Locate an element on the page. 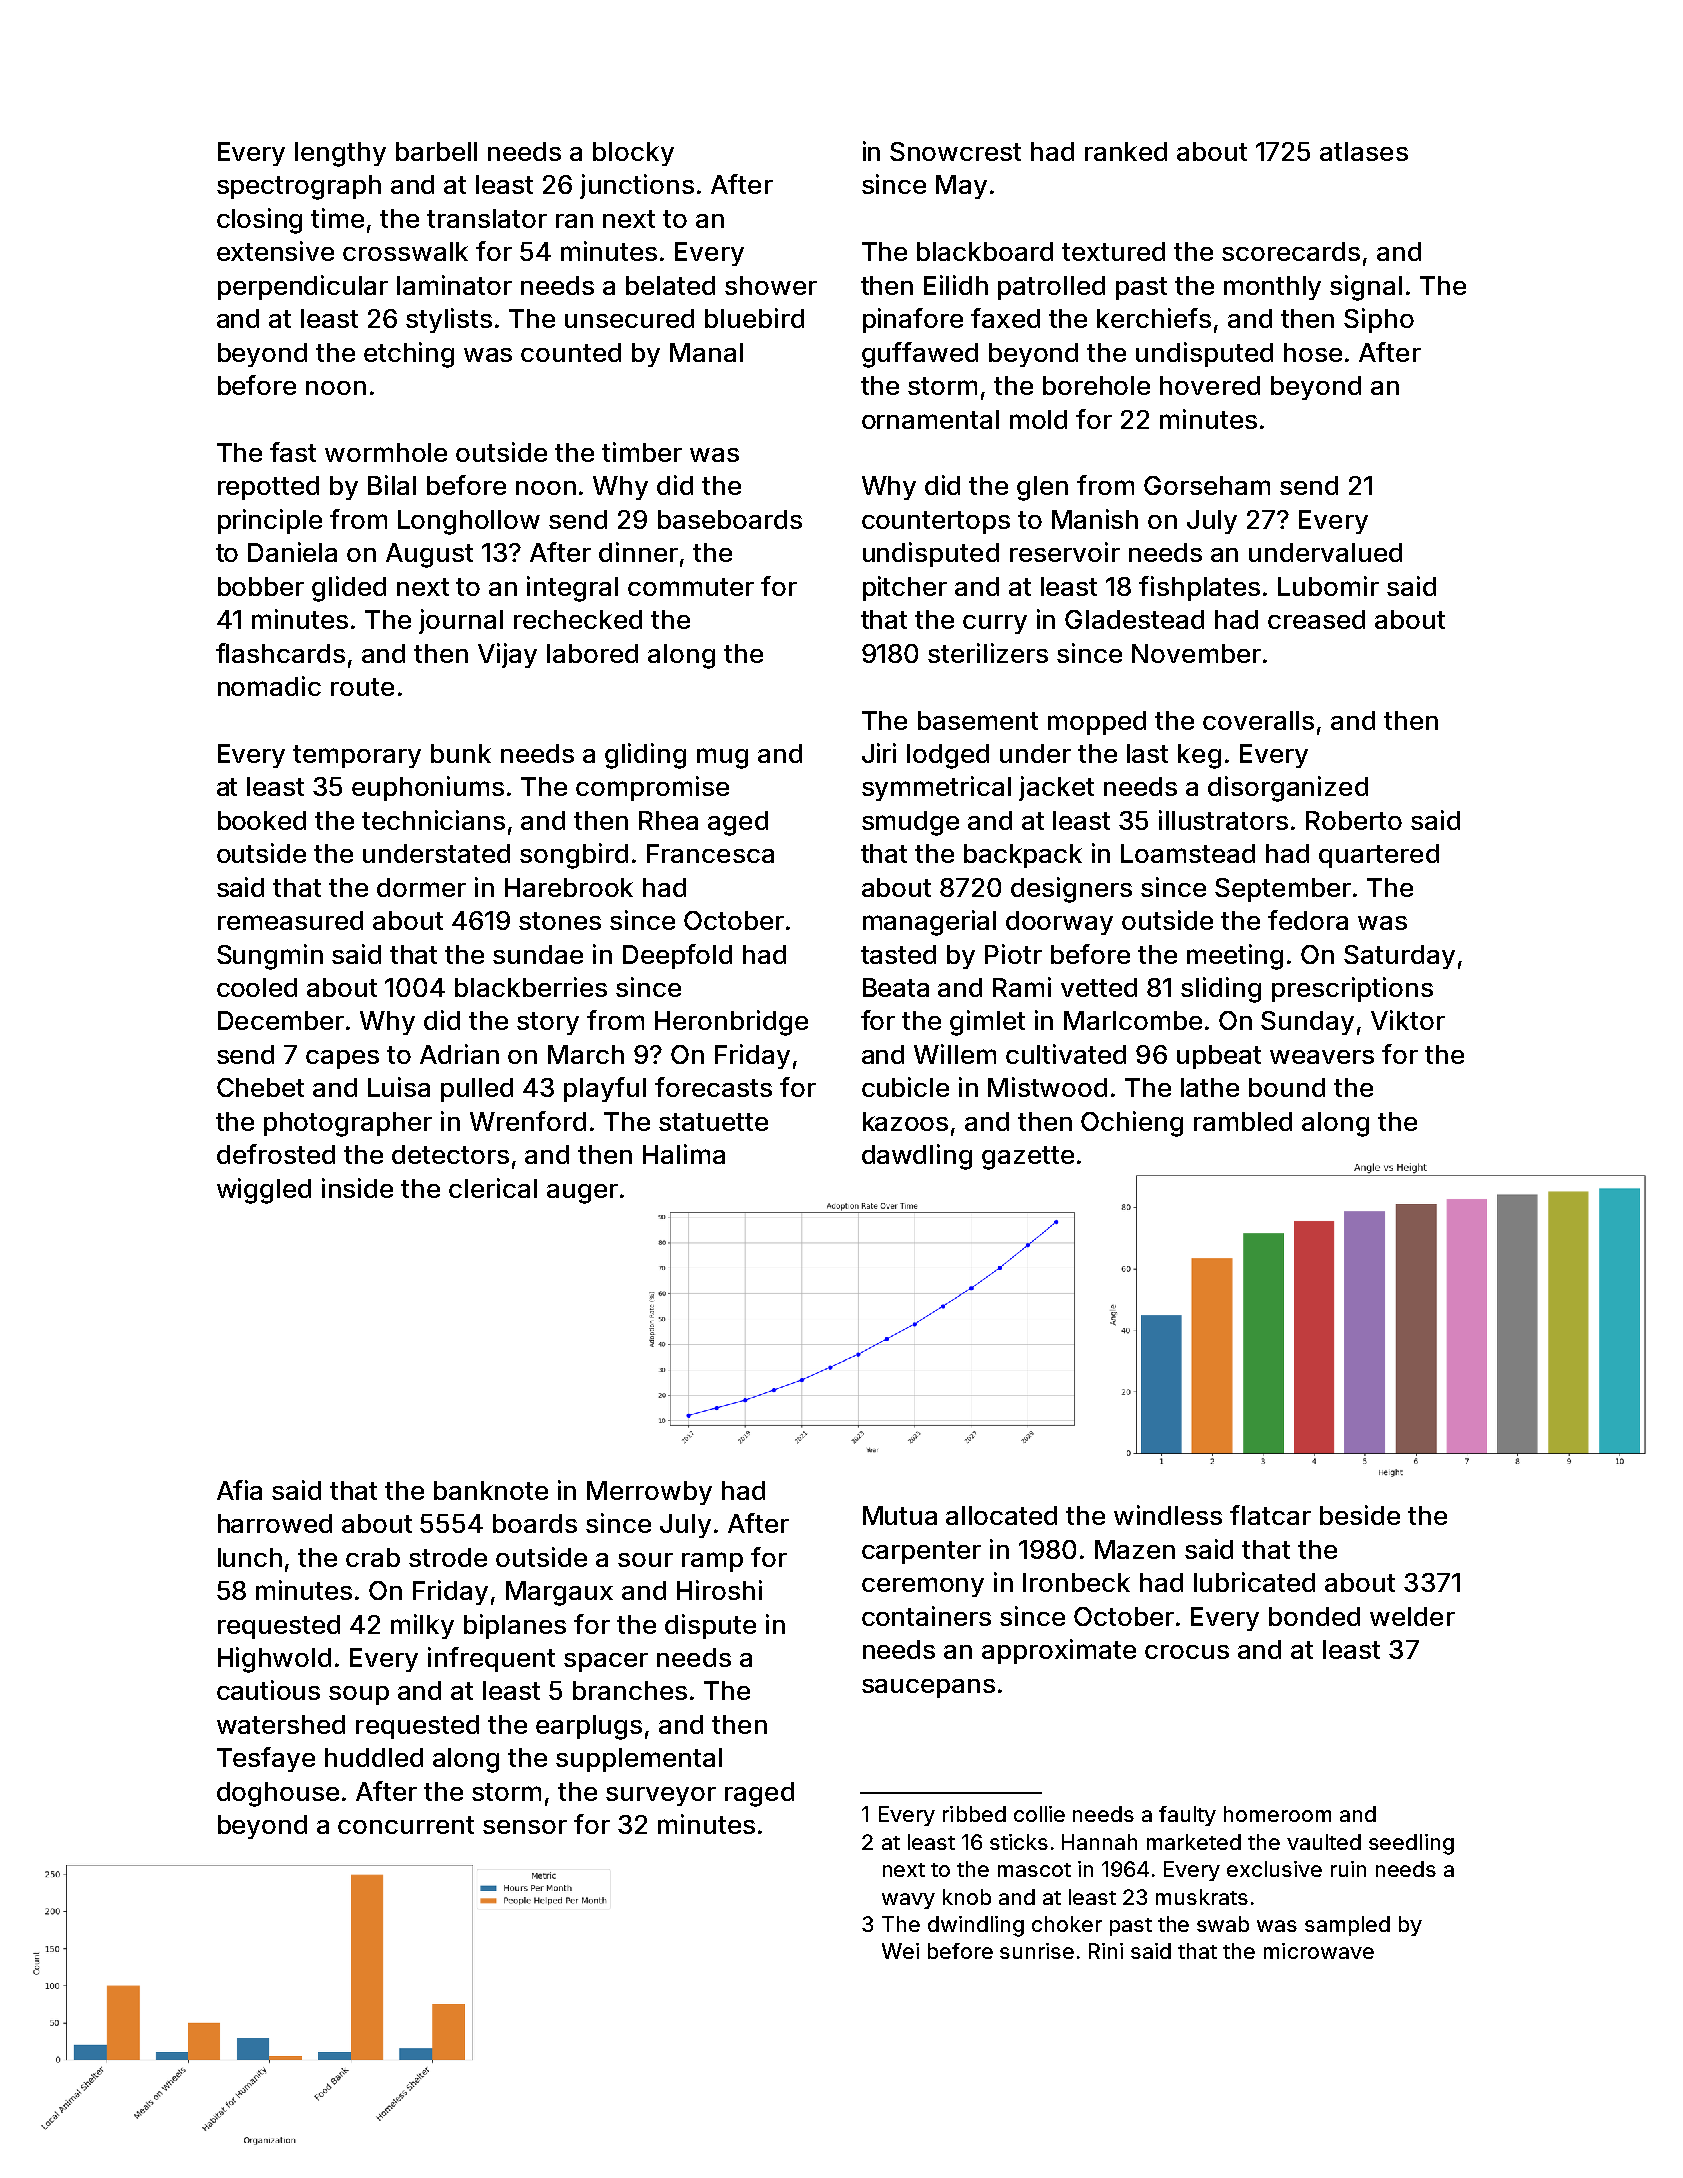  guffawed is located at coordinates (920, 355).
